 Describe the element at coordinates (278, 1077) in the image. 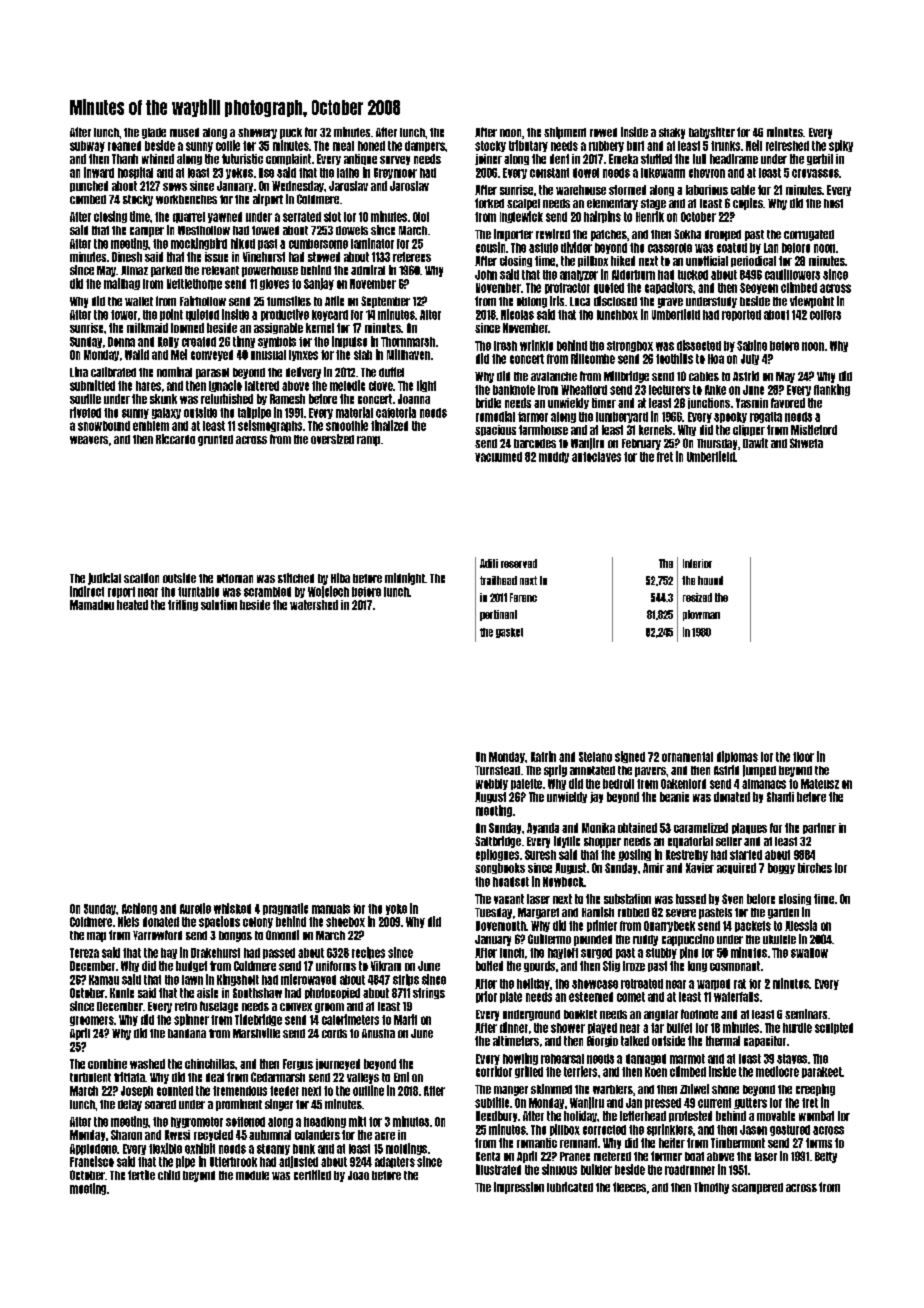

I see `Cedarmarsh` at that location.
